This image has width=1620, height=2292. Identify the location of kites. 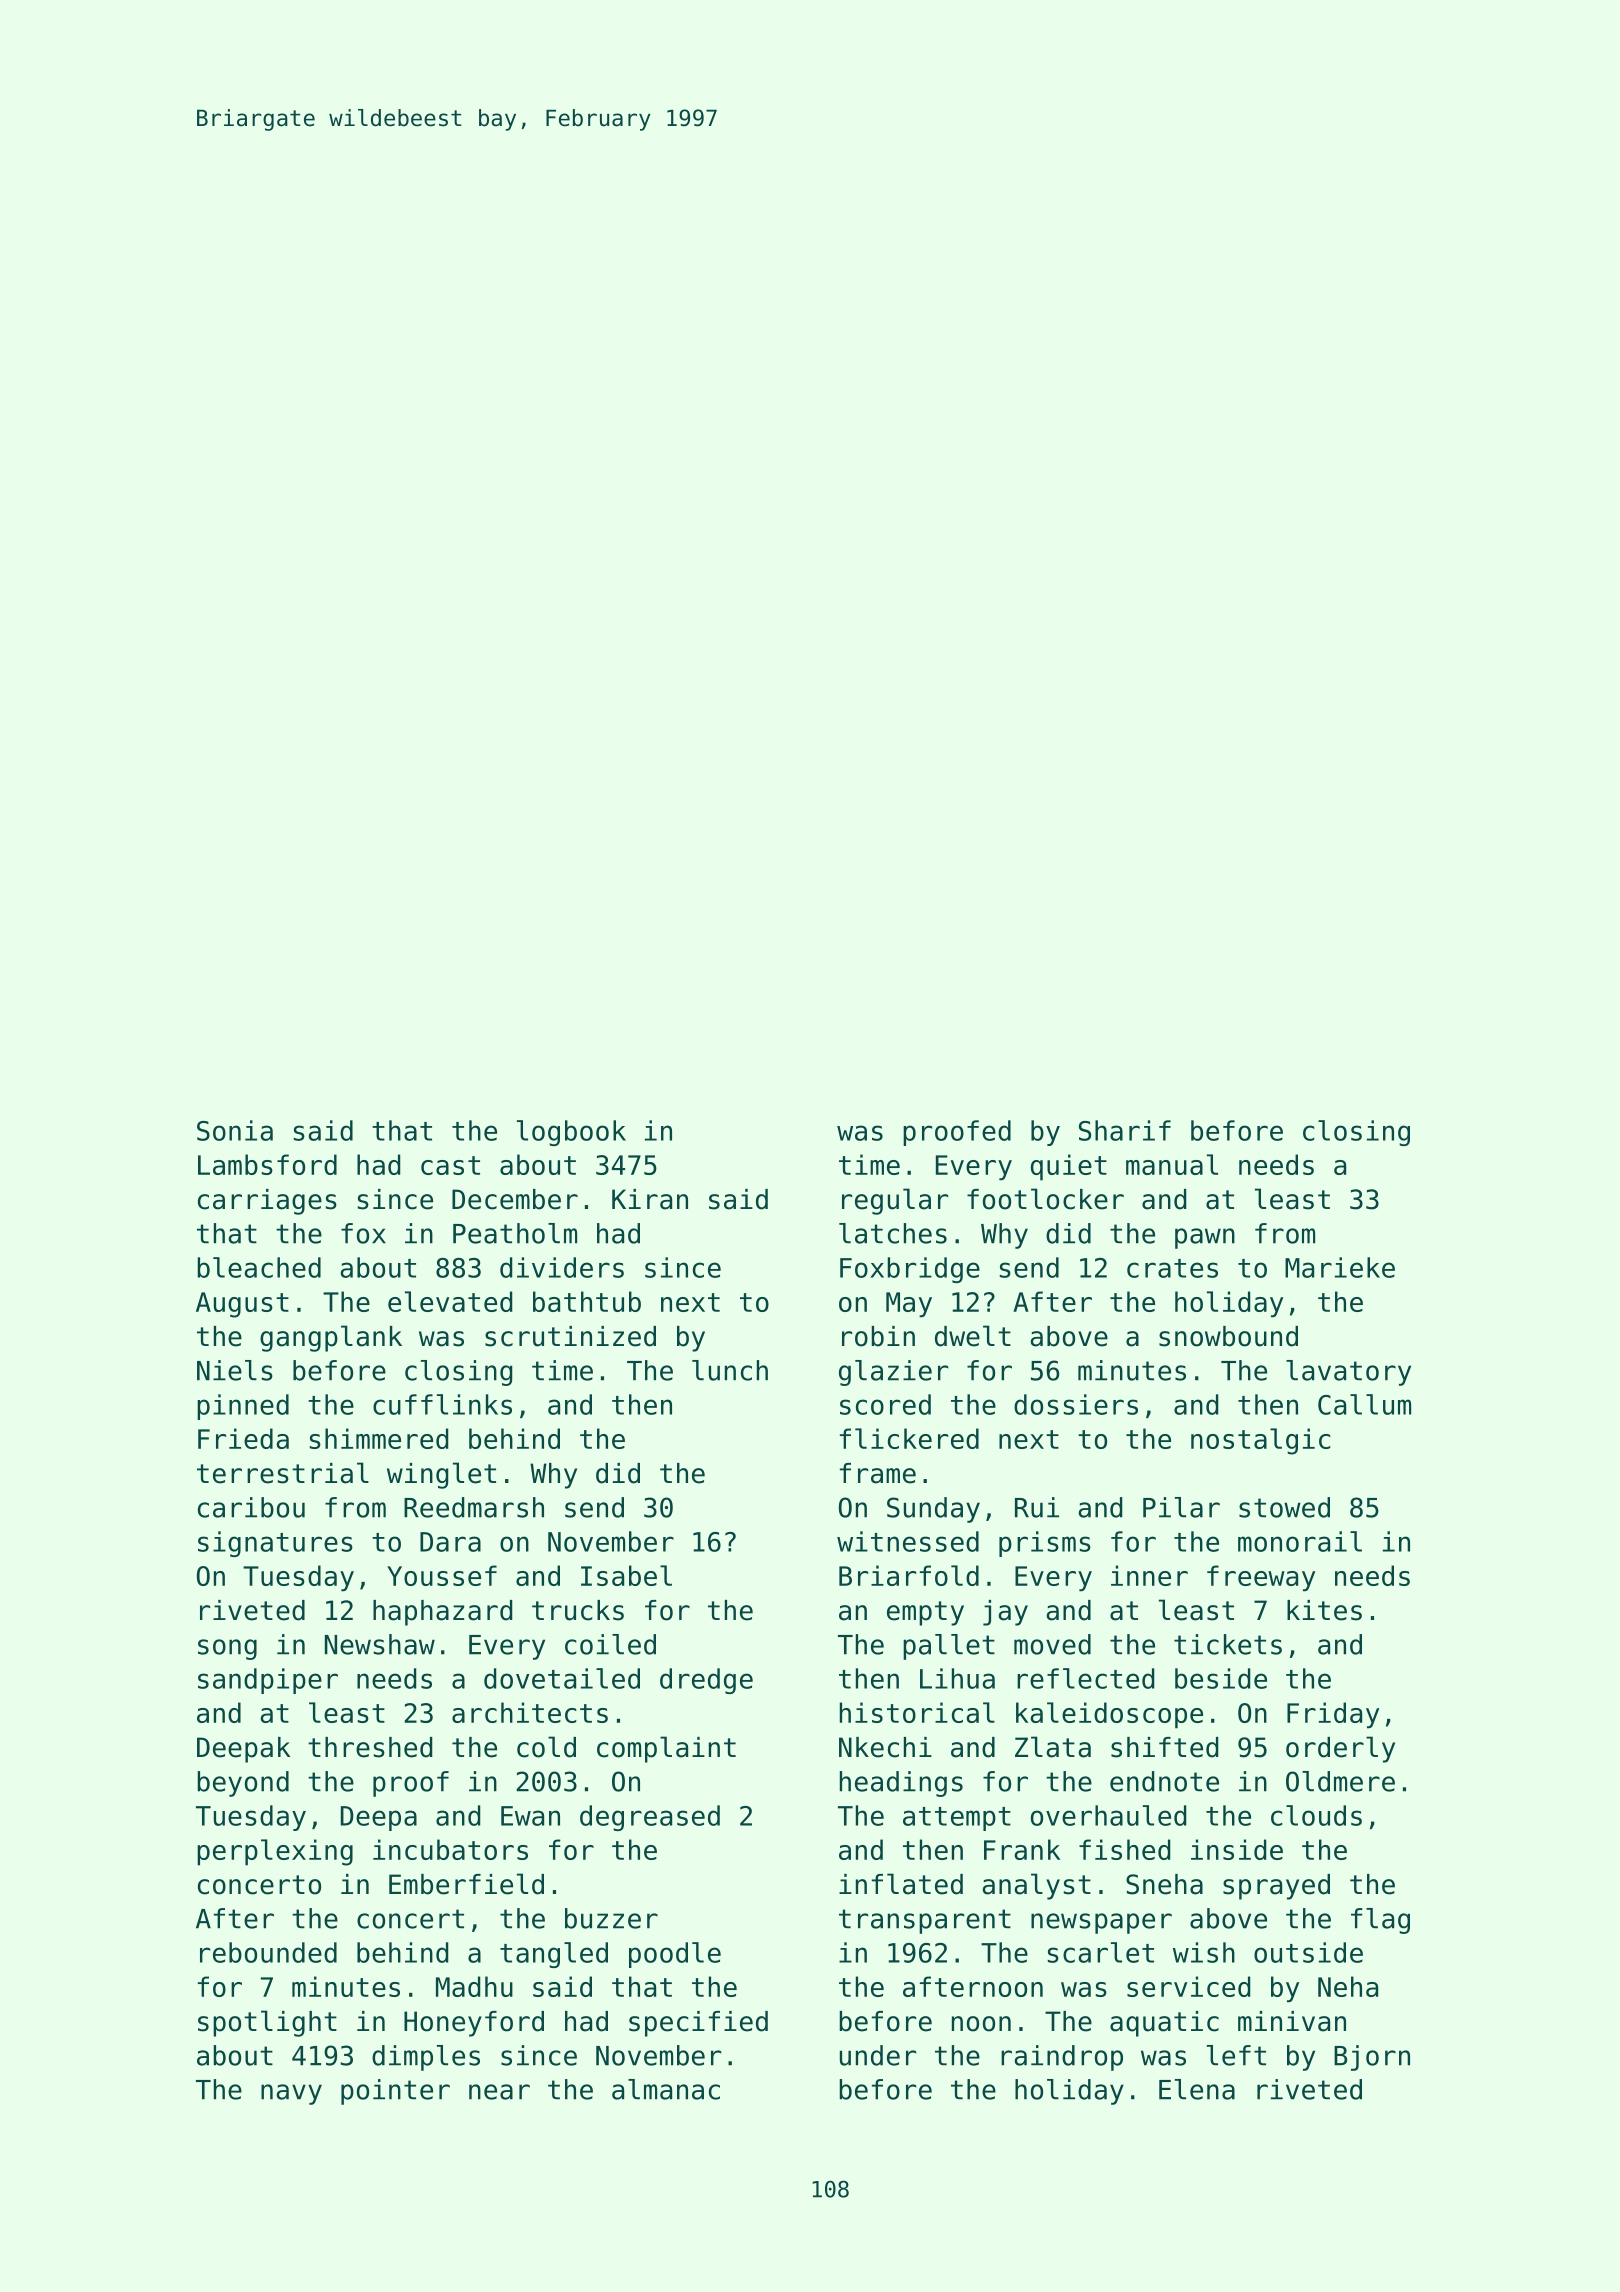
(1324, 1610).
